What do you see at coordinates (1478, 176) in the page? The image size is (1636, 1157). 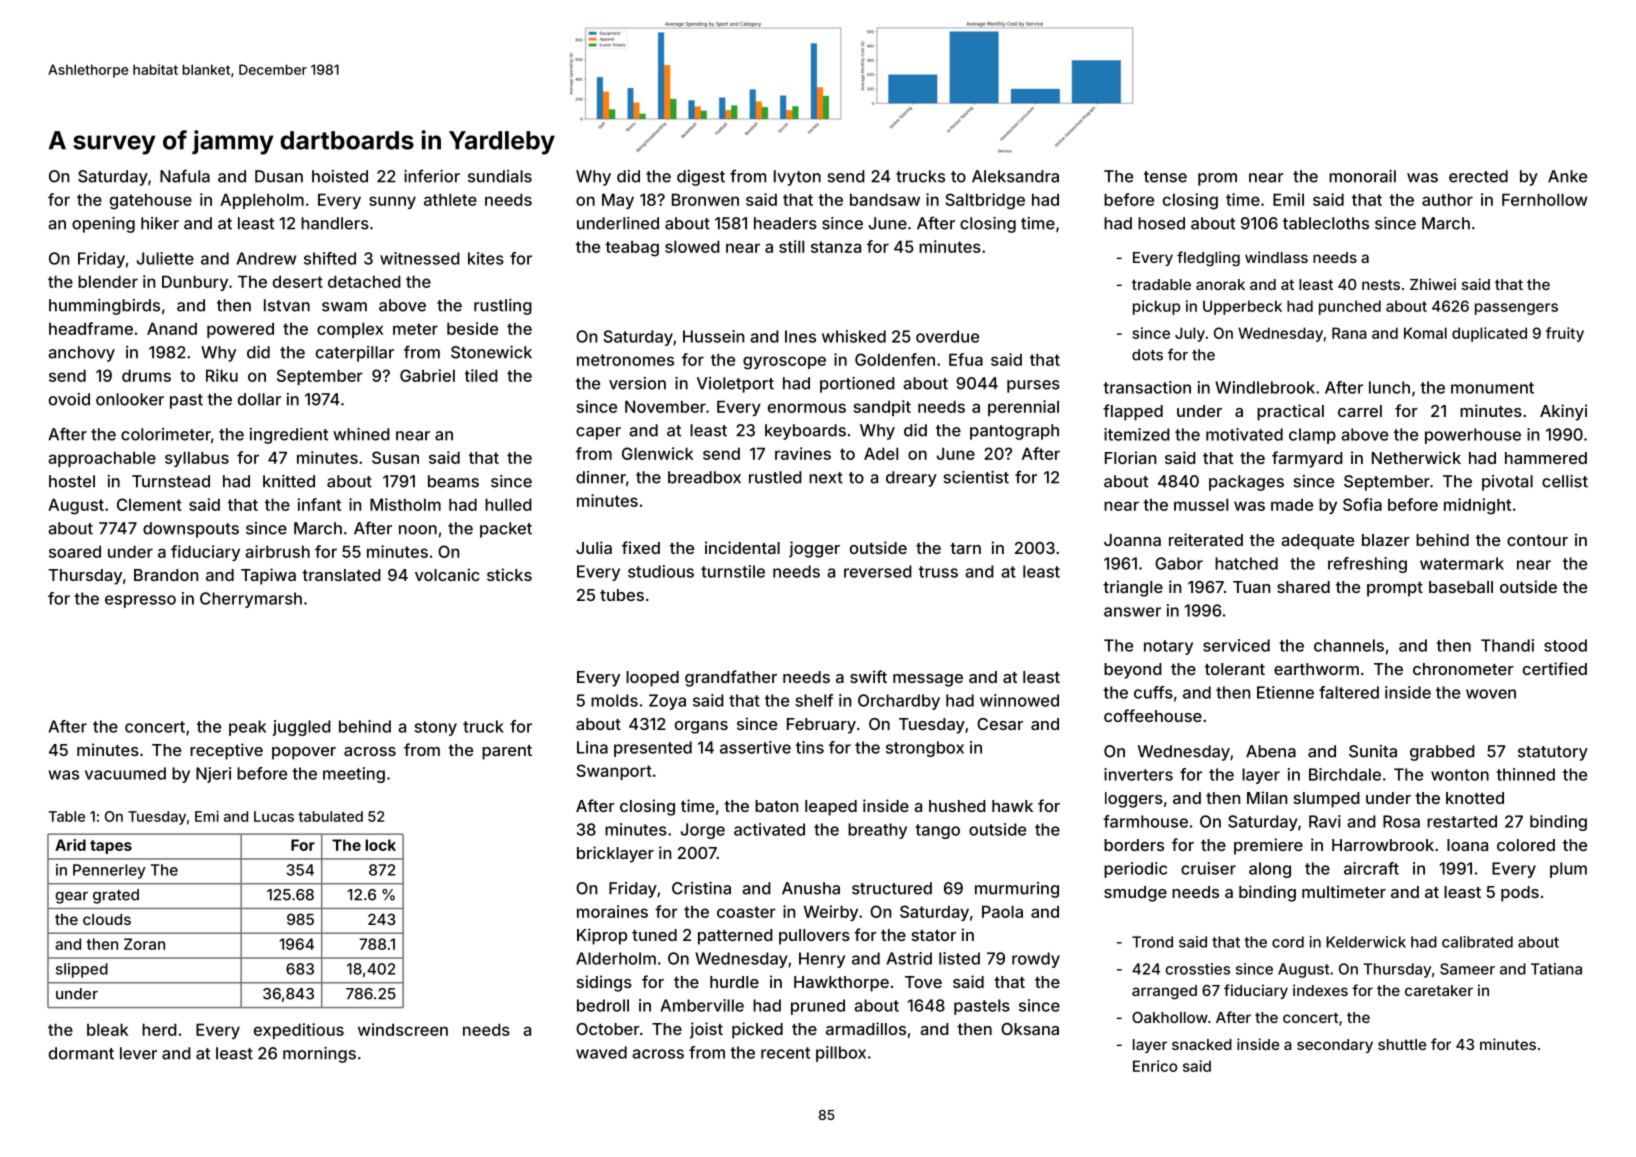 I see `erected` at bounding box center [1478, 176].
